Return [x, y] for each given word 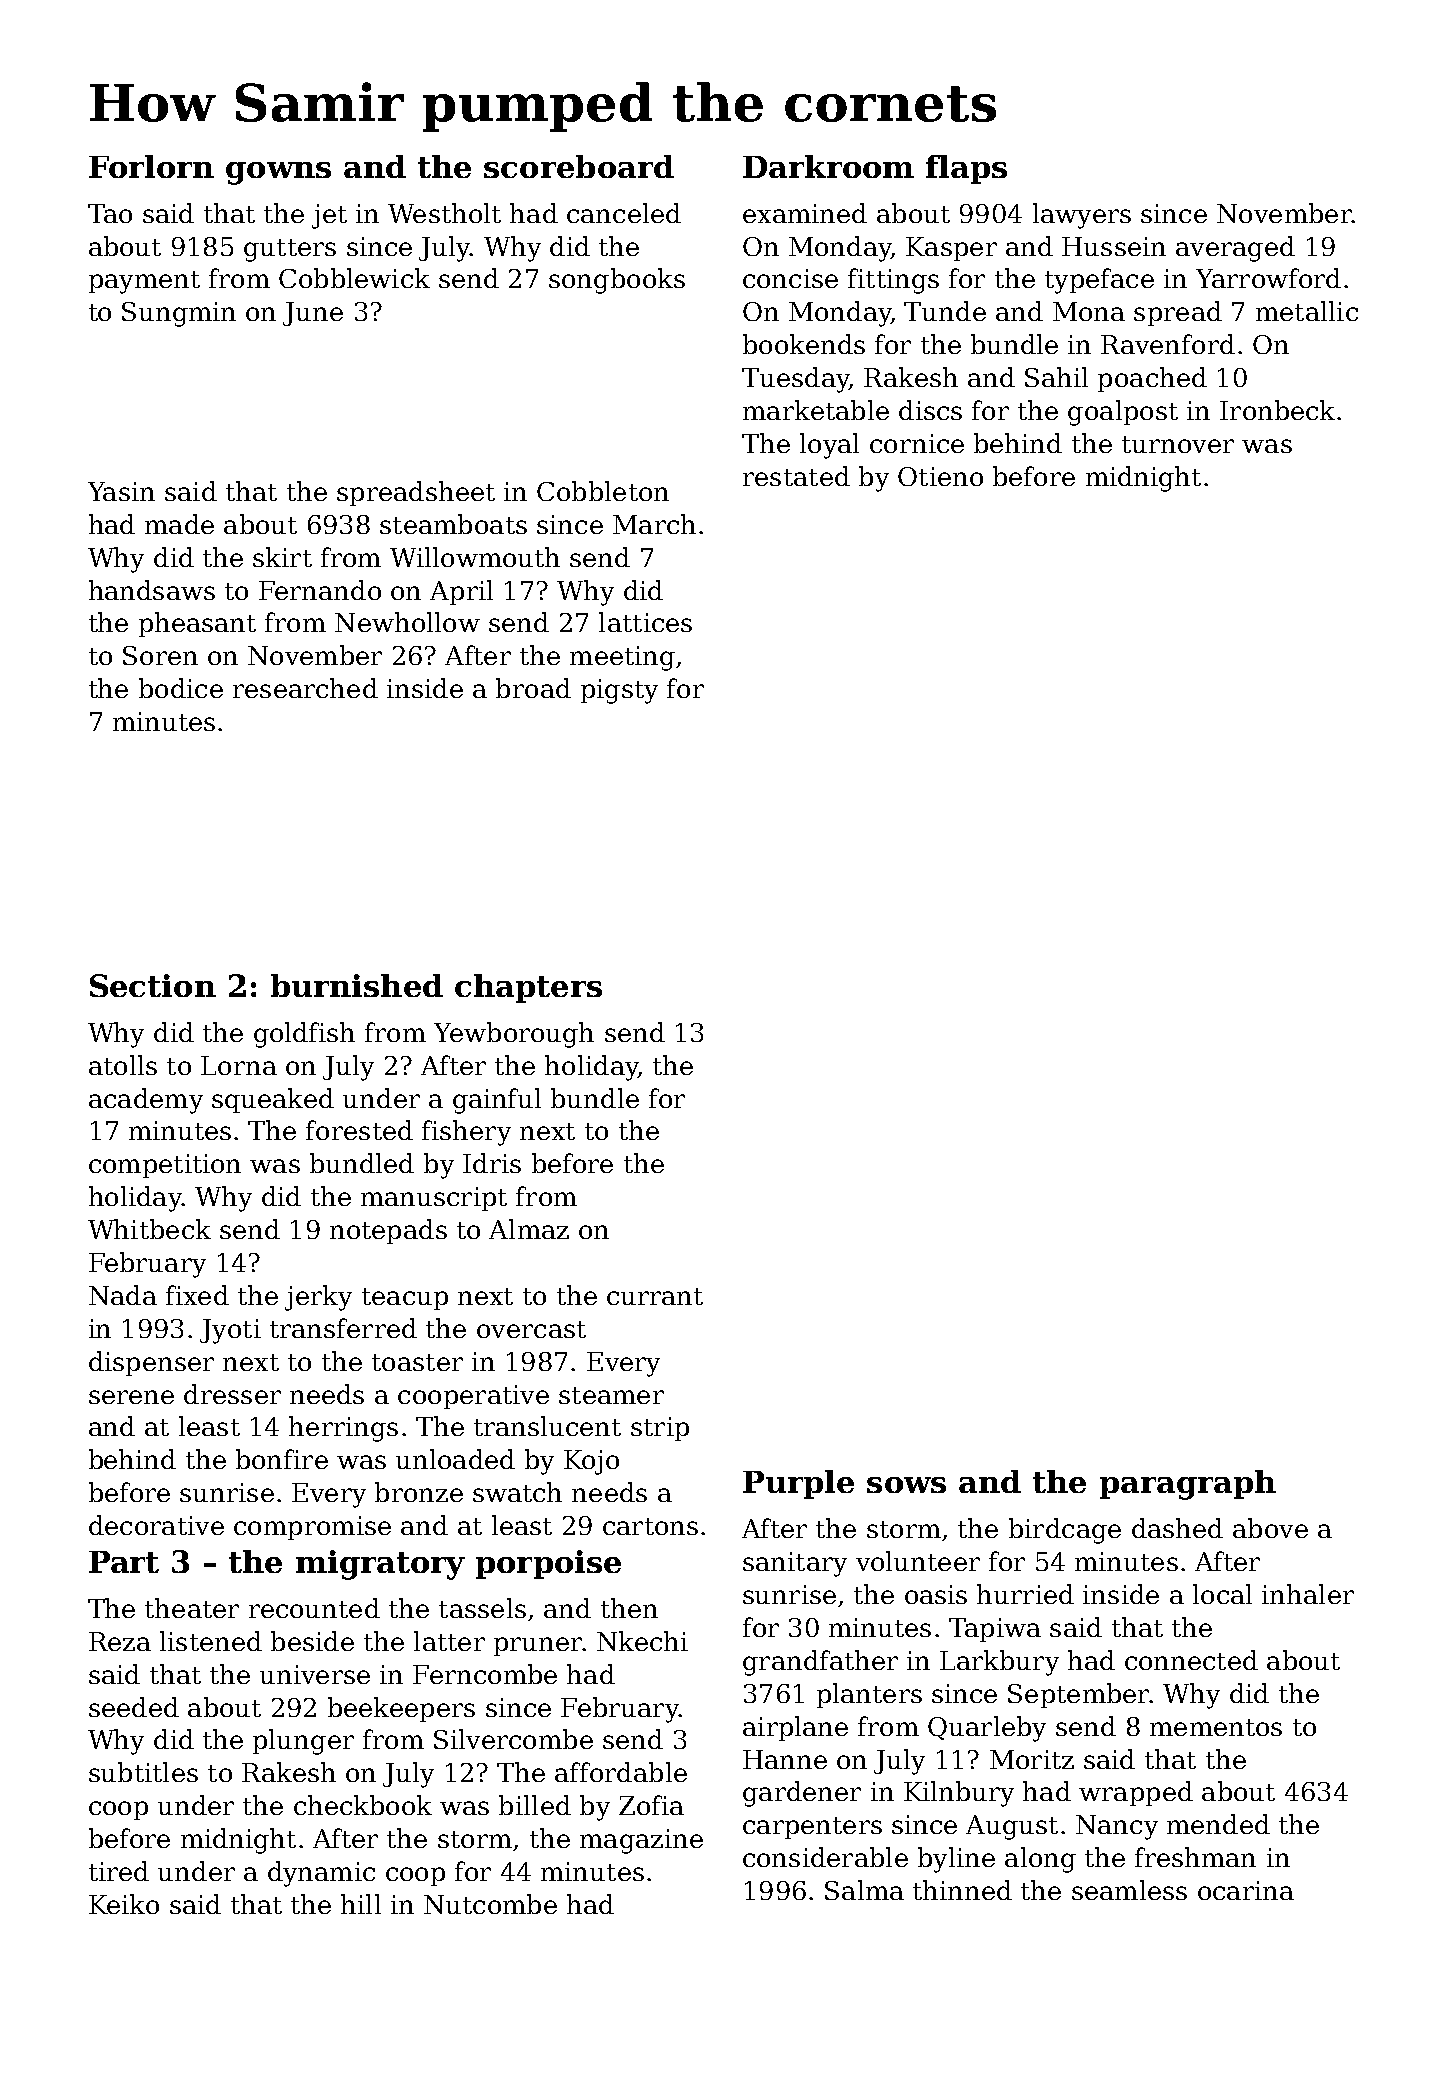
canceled [624, 213]
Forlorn [151, 166]
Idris [492, 1163]
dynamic [321, 1874]
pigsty [619, 691]
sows [906, 1485]
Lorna [239, 1065]
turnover [1178, 444]
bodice [181, 688]
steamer [611, 1395]
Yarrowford [1268, 278]
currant [655, 1296]
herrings [343, 1429]
